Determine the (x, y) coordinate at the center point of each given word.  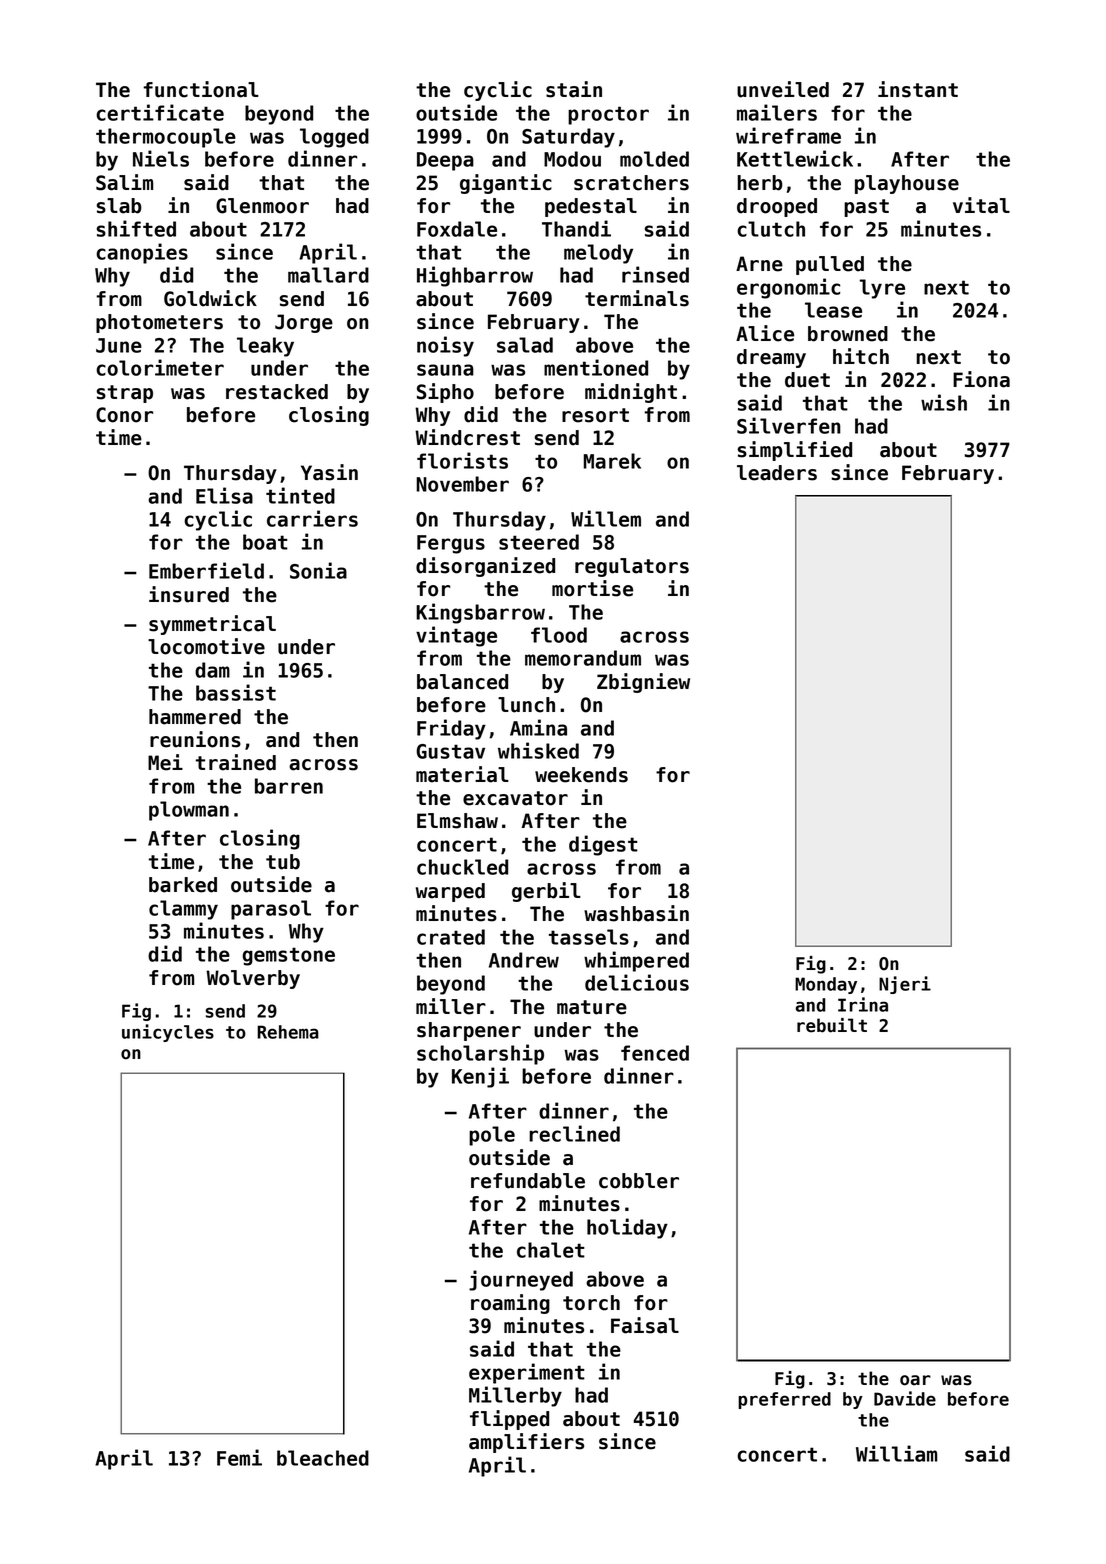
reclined (574, 1133)
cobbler (639, 1181)
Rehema (288, 1032)
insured (189, 594)
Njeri (905, 985)
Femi (239, 1457)
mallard (328, 275)
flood (559, 635)
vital (981, 205)
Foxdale (457, 229)
